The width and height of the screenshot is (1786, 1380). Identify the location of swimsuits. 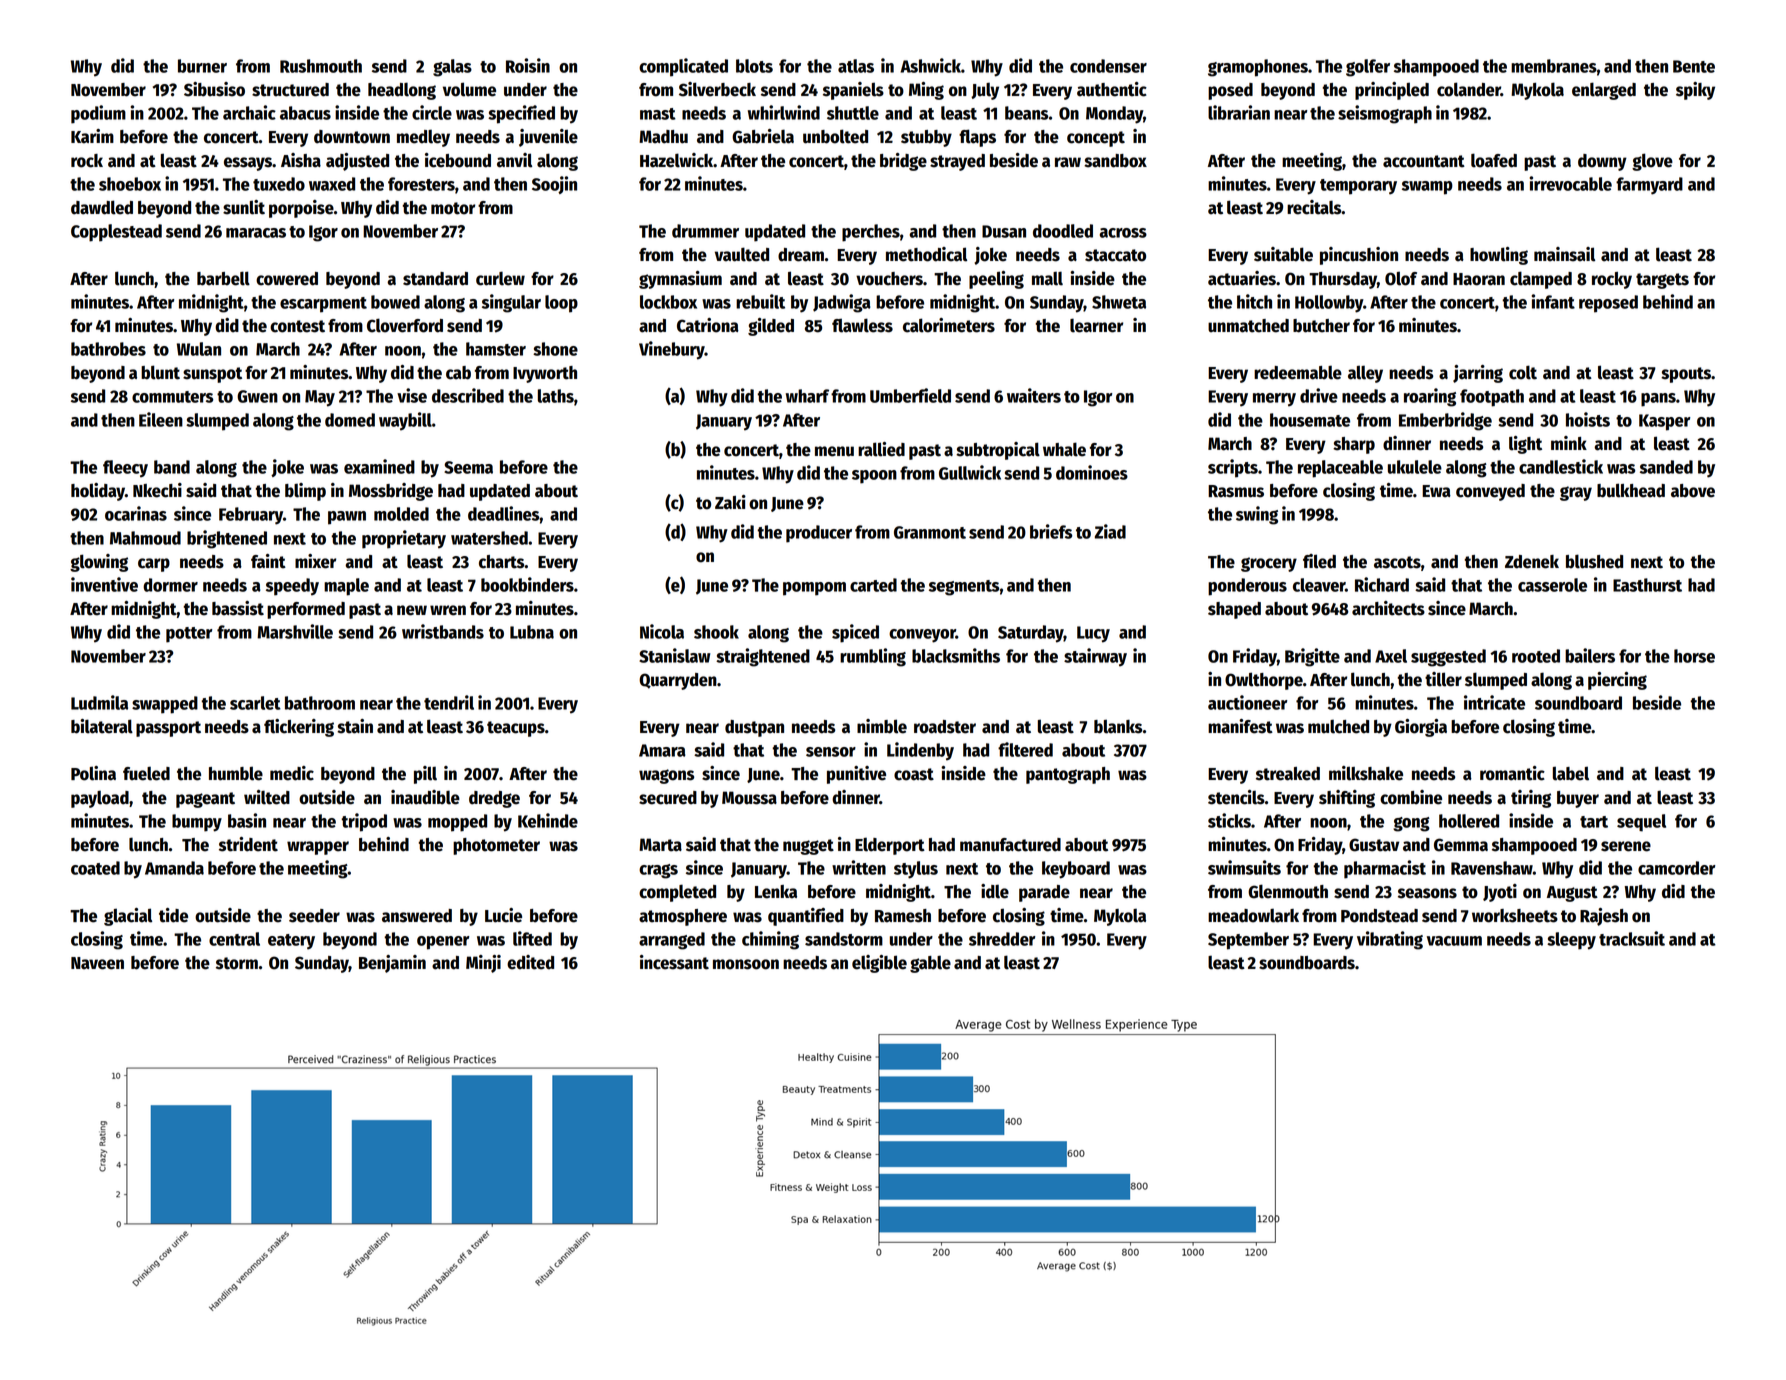
(1244, 867).
